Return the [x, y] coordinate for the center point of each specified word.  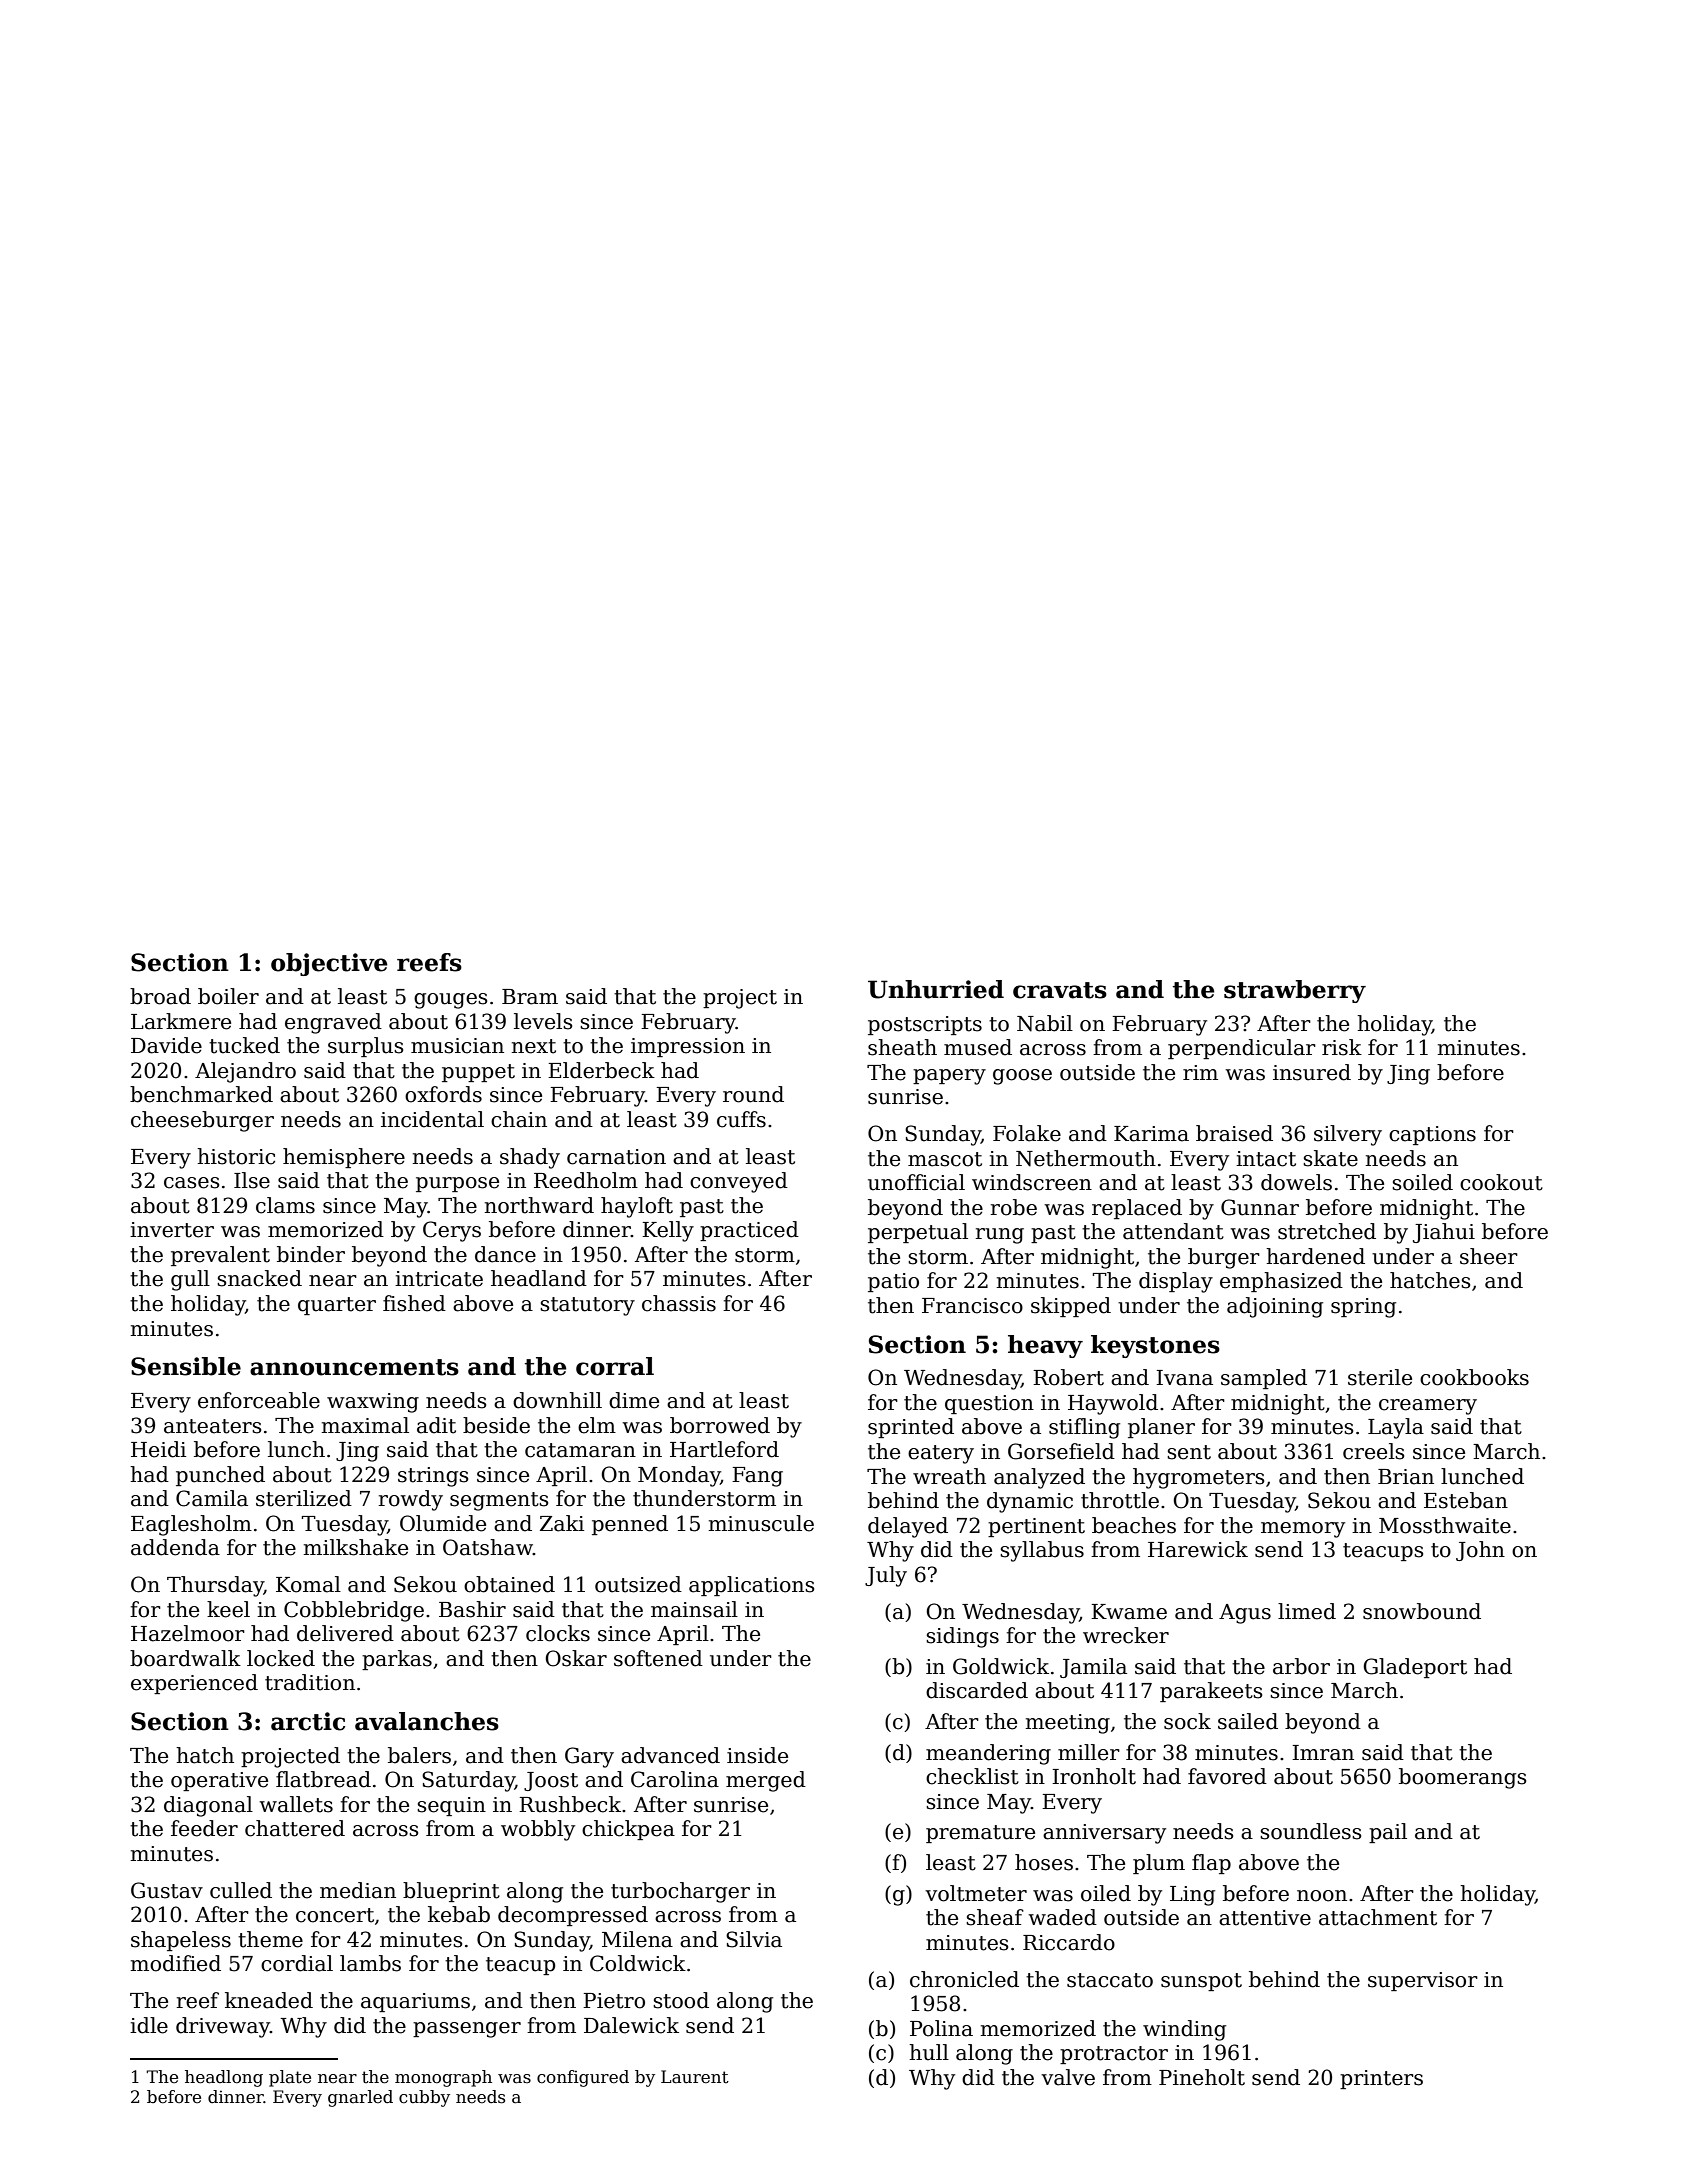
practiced [749, 1231]
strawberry [1295, 991]
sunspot [1201, 1982]
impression [688, 1047]
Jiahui [1444, 1233]
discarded [977, 1690]
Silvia [754, 1939]
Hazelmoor [188, 1633]
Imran [1323, 1753]
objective [329, 964]
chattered [295, 1828]
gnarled [360, 2098]
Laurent [695, 2077]
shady [530, 1158]
